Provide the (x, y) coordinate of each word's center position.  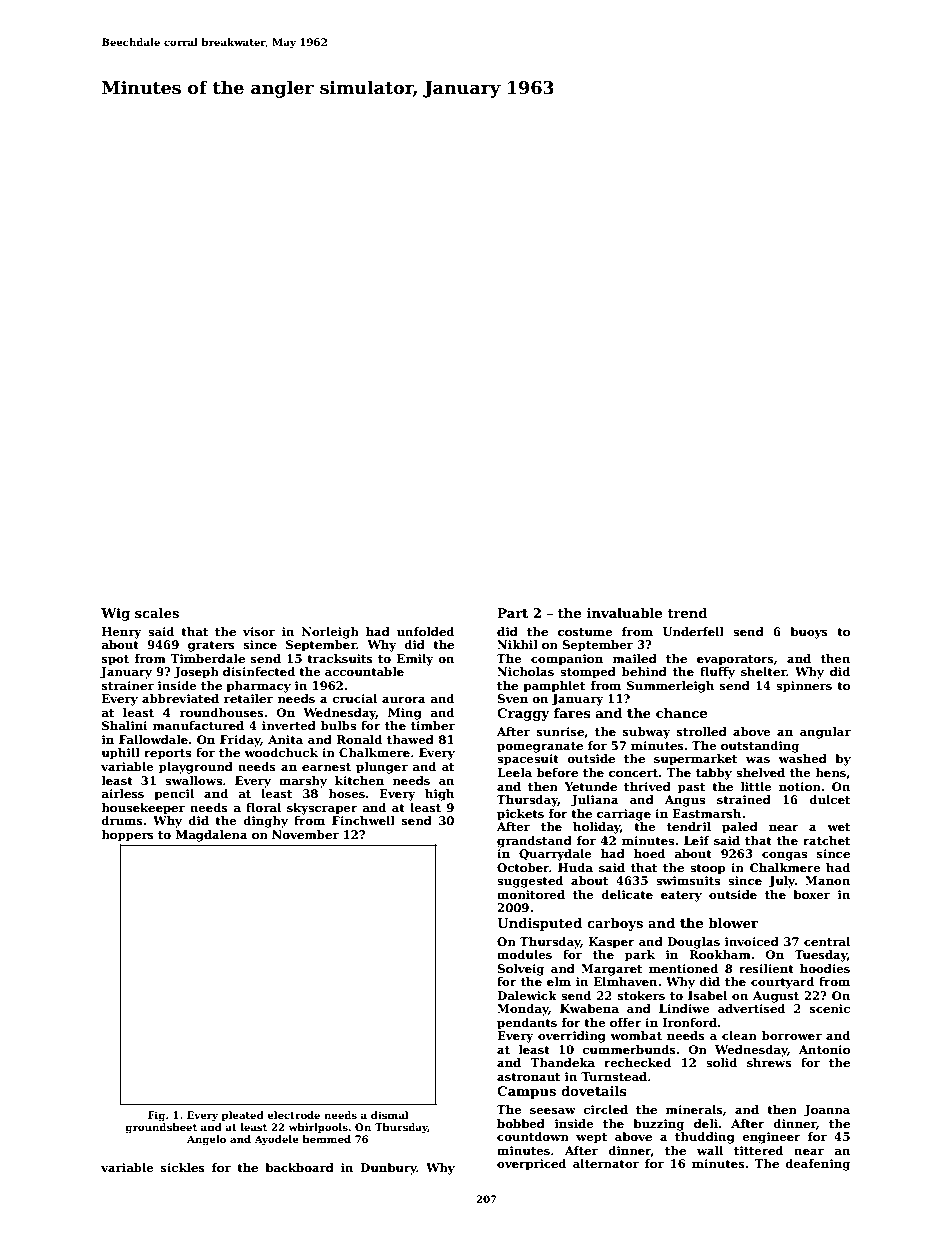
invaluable (624, 613)
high (439, 795)
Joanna (827, 1111)
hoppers (127, 836)
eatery (681, 896)
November (305, 834)
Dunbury (388, 1169)
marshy (303, 782)
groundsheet (161, 1128)
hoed (649, 853)
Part (512, 613)
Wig (115, 614)
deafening (818, 1165)
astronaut (528, 1077)
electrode (293, 1115)
